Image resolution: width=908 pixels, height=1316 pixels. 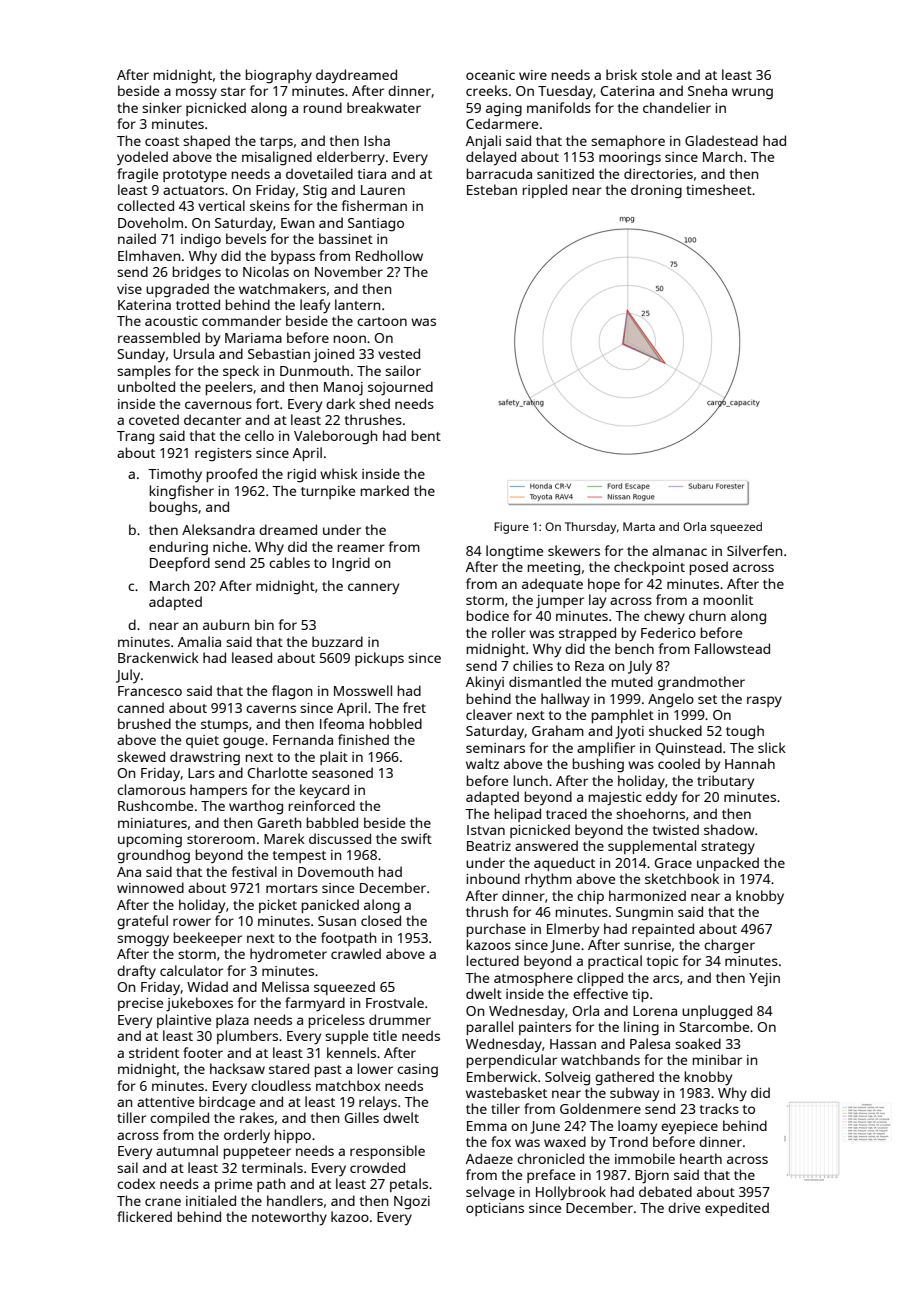 I want to click on skeins, so click(x=270, y=205).
